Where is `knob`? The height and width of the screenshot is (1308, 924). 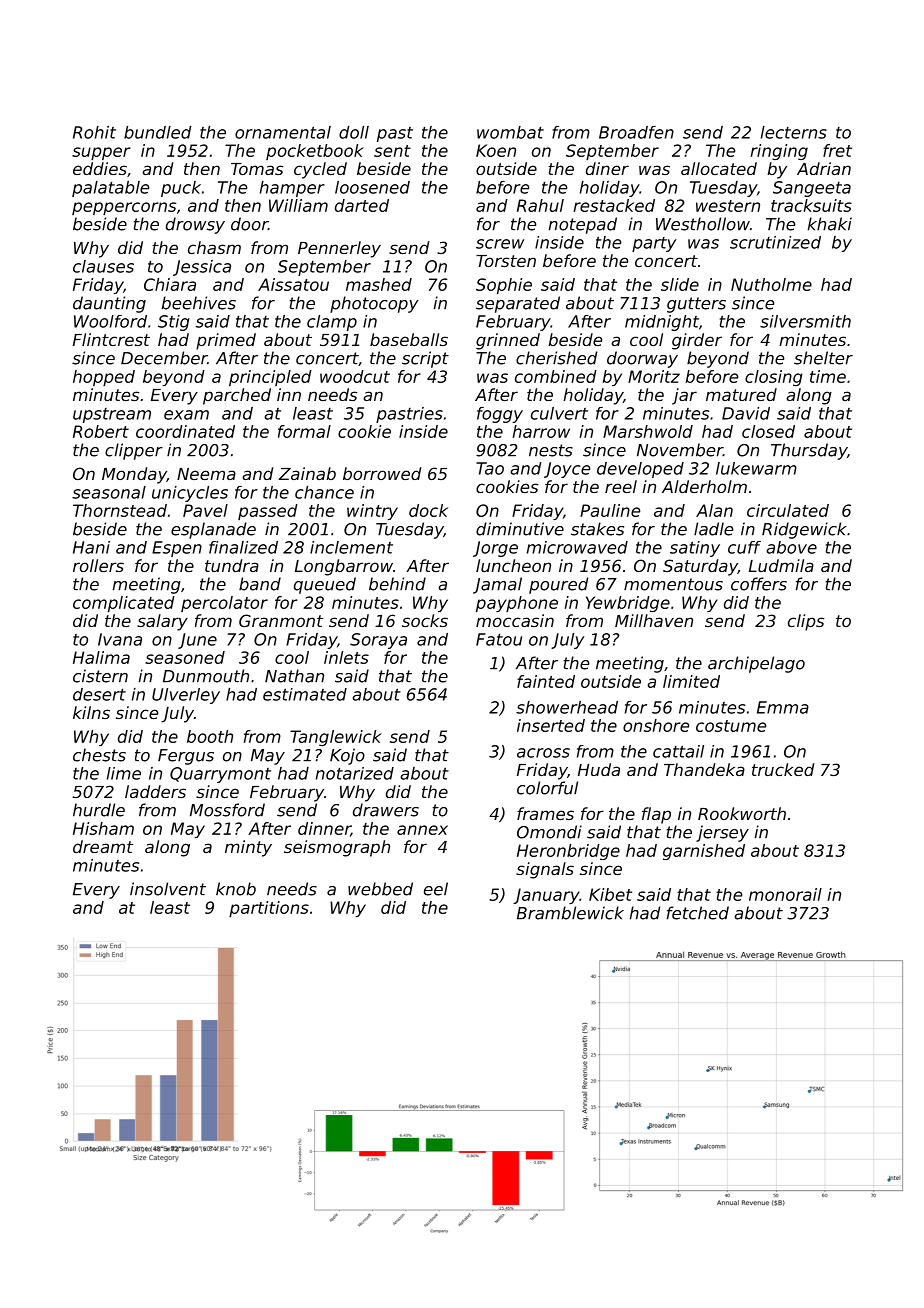
knob is located at coordinates (236, 889).
